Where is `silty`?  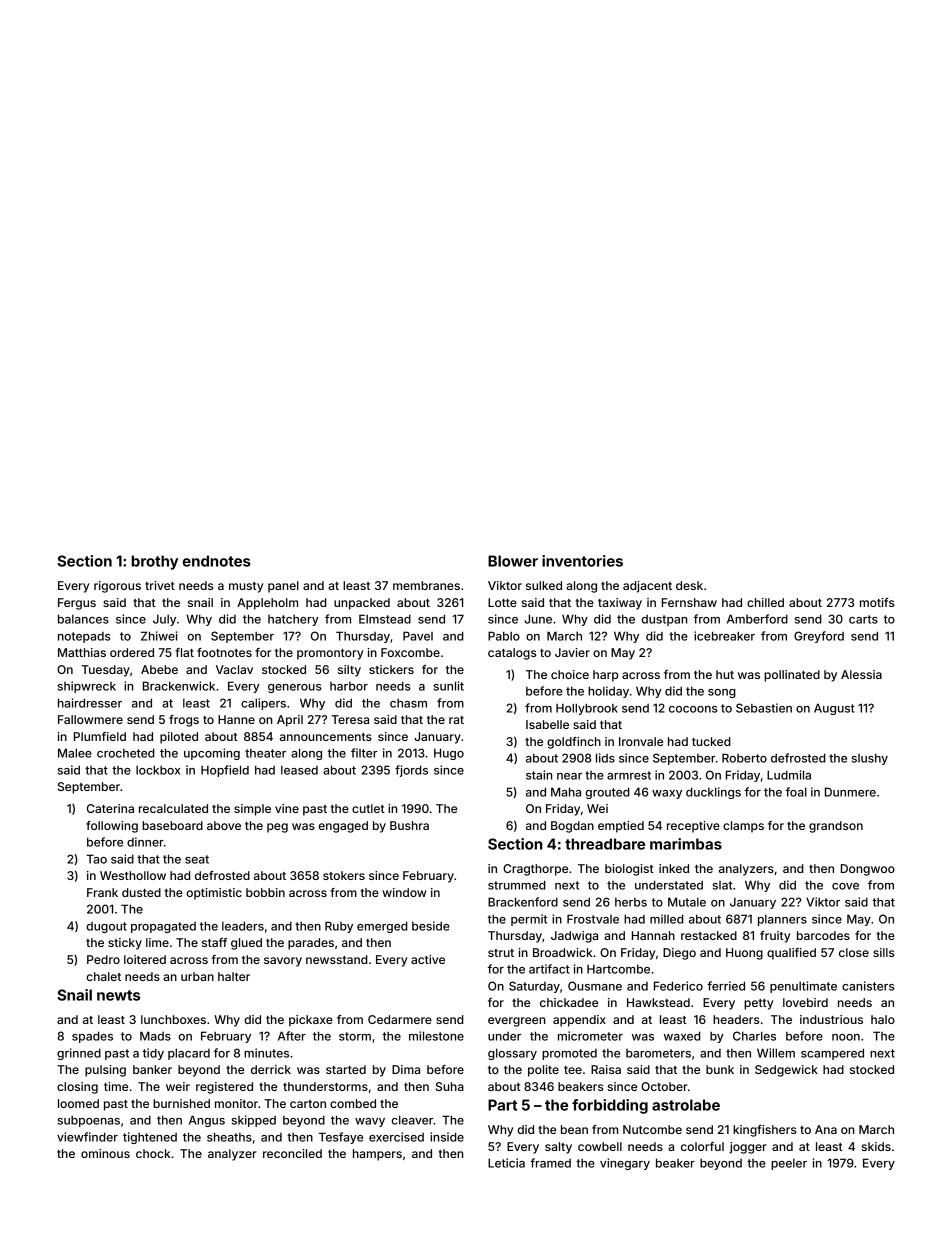
silty is located at coordinates (349, 671).
